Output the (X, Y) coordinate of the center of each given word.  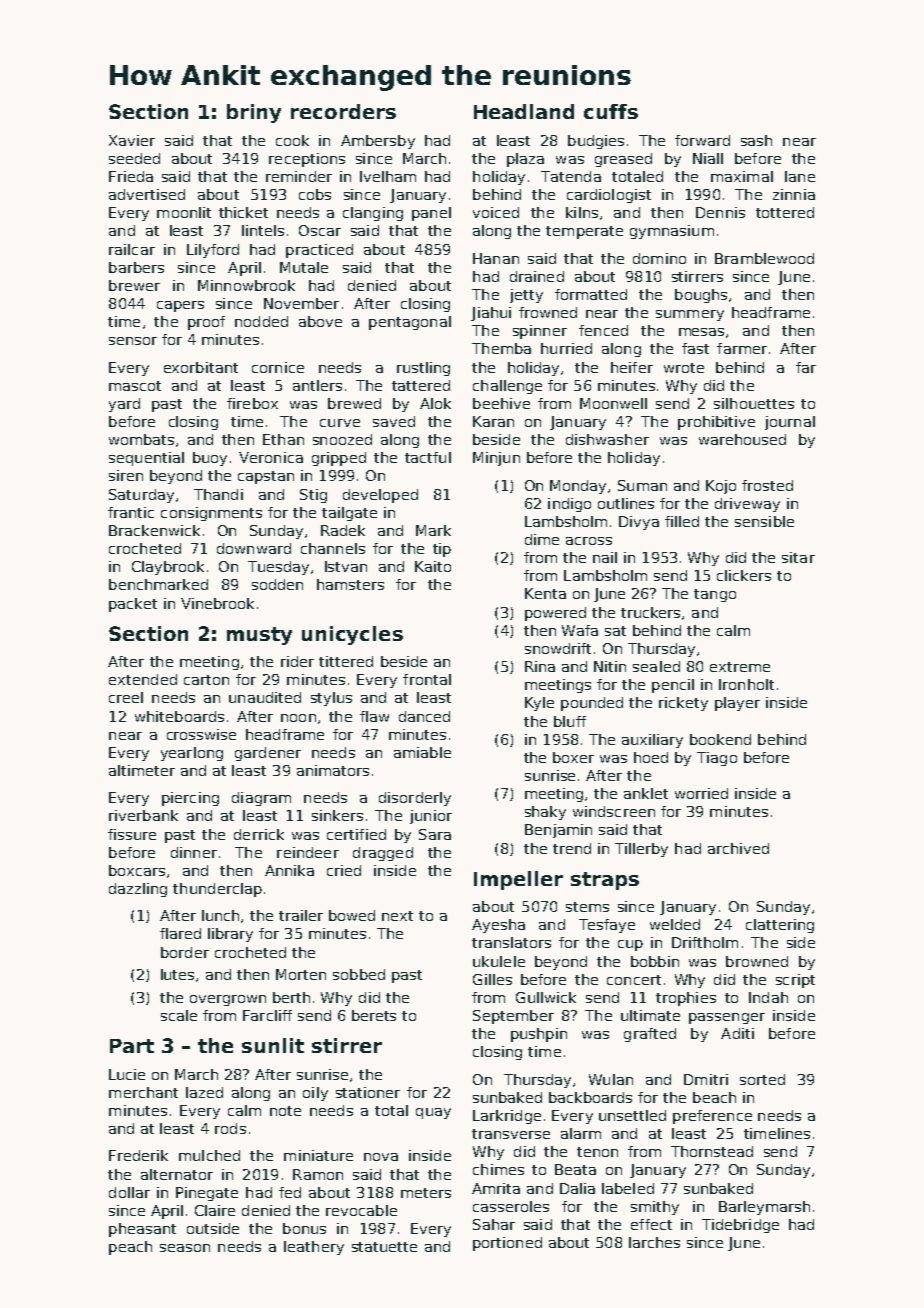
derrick (259, 834)
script (795, 981)
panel (431, 214)
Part (132, 1046)
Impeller (518, 880)
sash (756, 140)
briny (254, 113)
